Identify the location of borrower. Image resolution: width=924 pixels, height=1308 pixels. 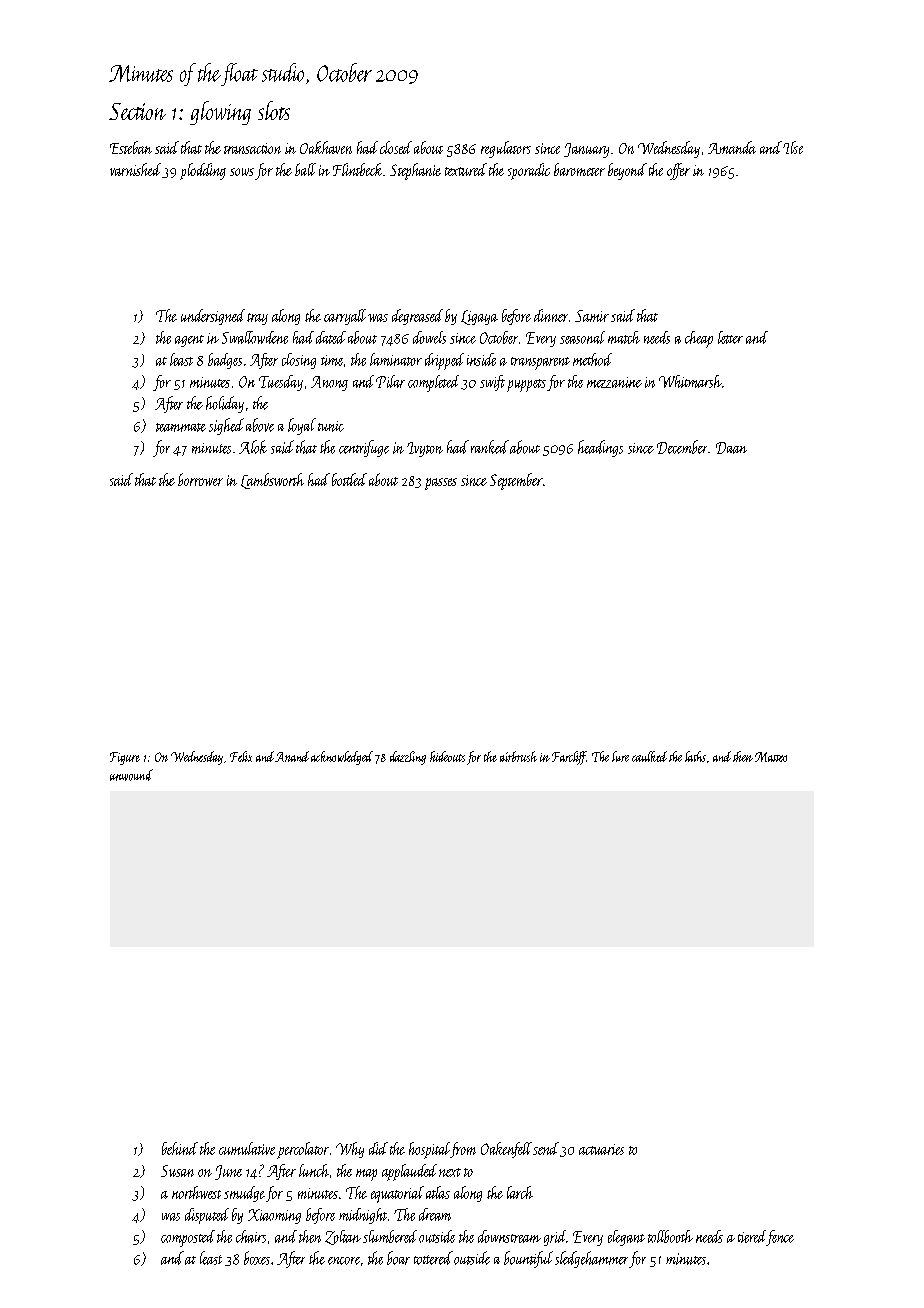
(200, 479).
